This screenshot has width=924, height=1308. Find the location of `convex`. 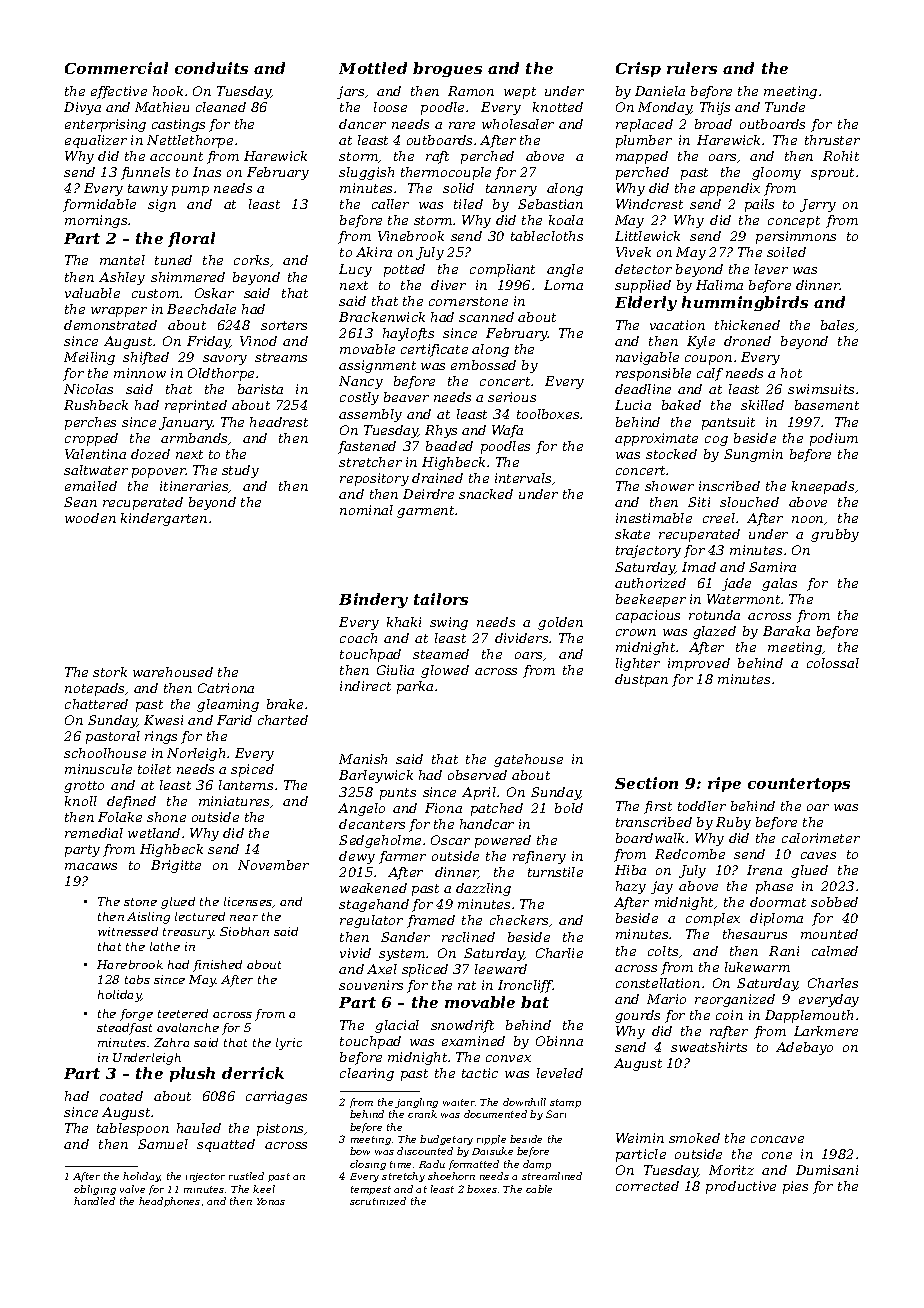

convex is located at coordinates (508, 1058).
